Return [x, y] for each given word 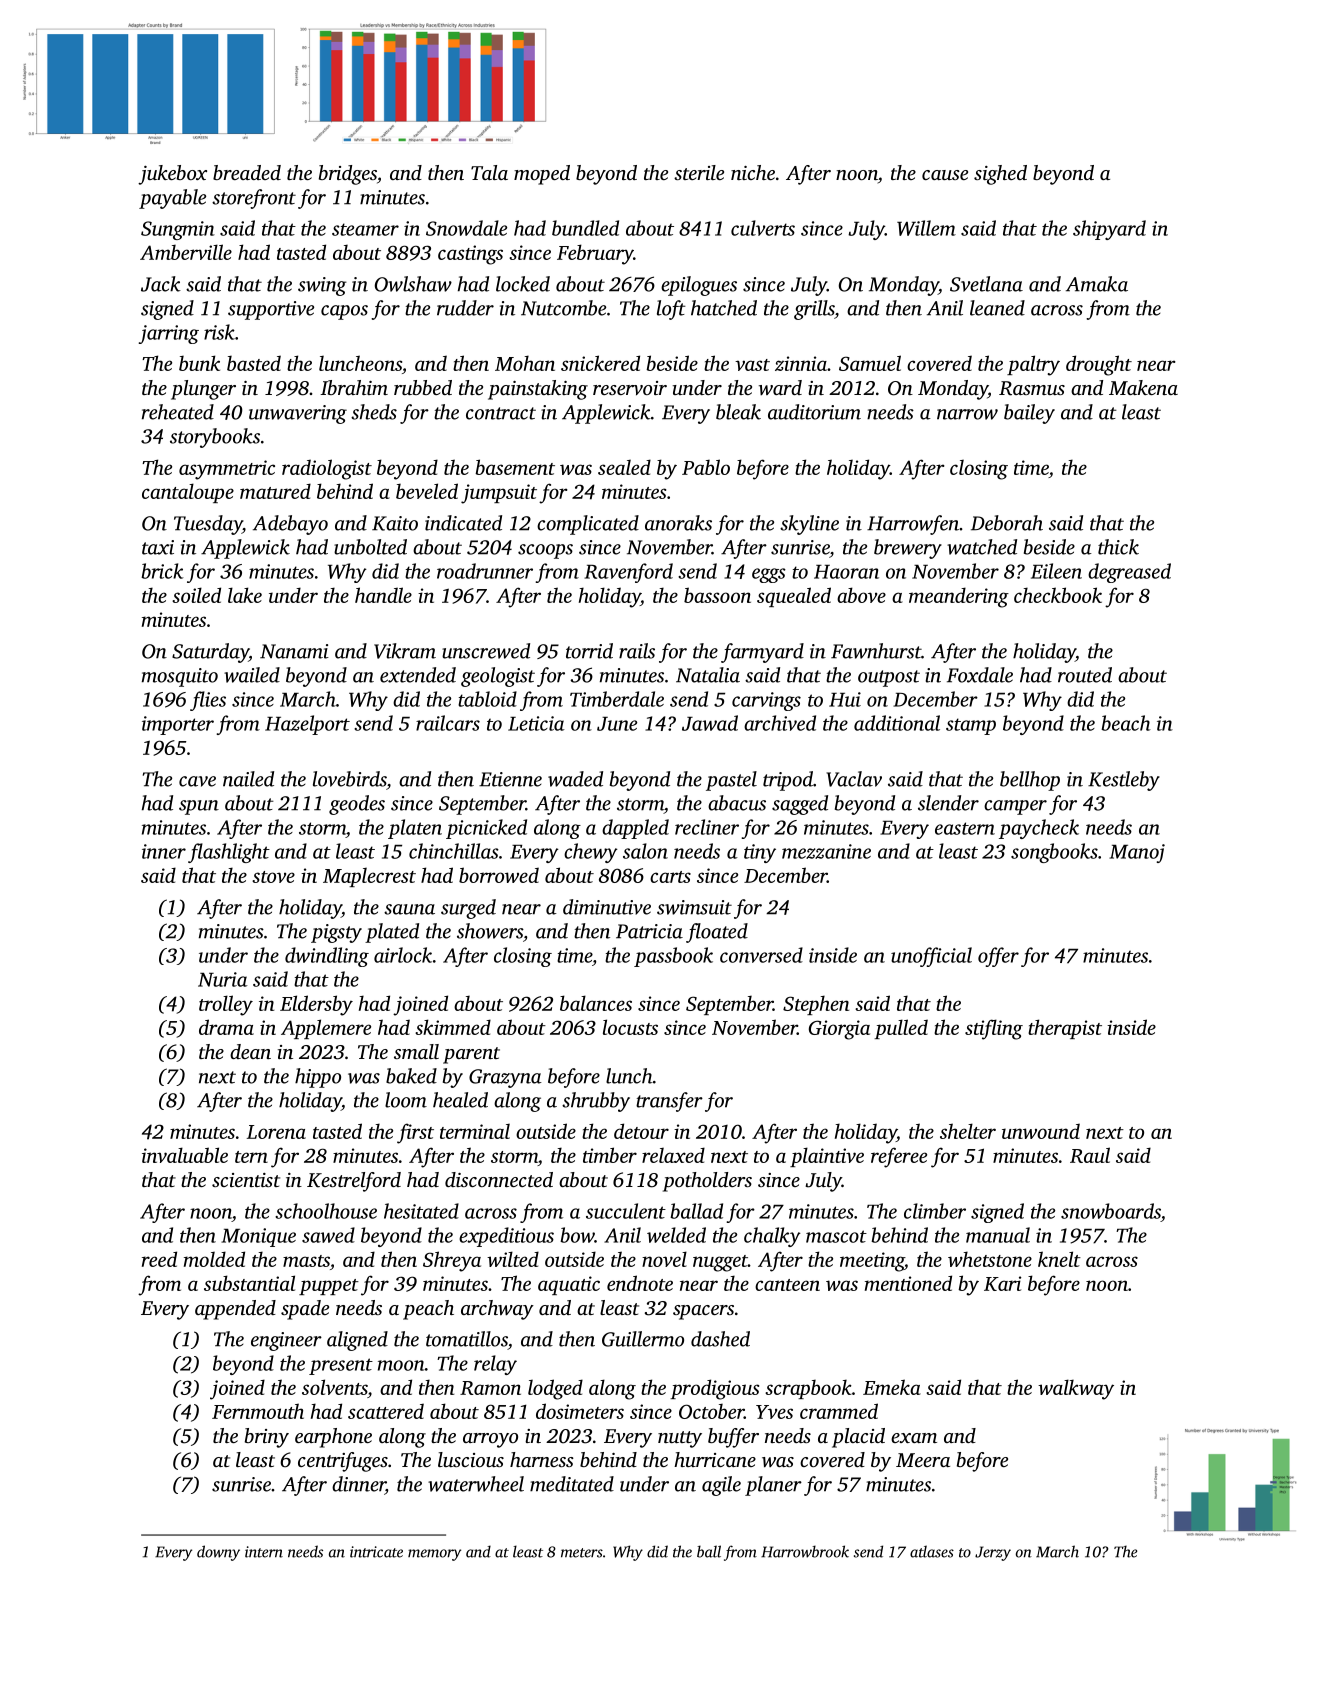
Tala [489, 172]
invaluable [185, 1155]
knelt [1059, 1259]
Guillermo [643, 1339]
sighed [1000, 175]
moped [542, 175]
